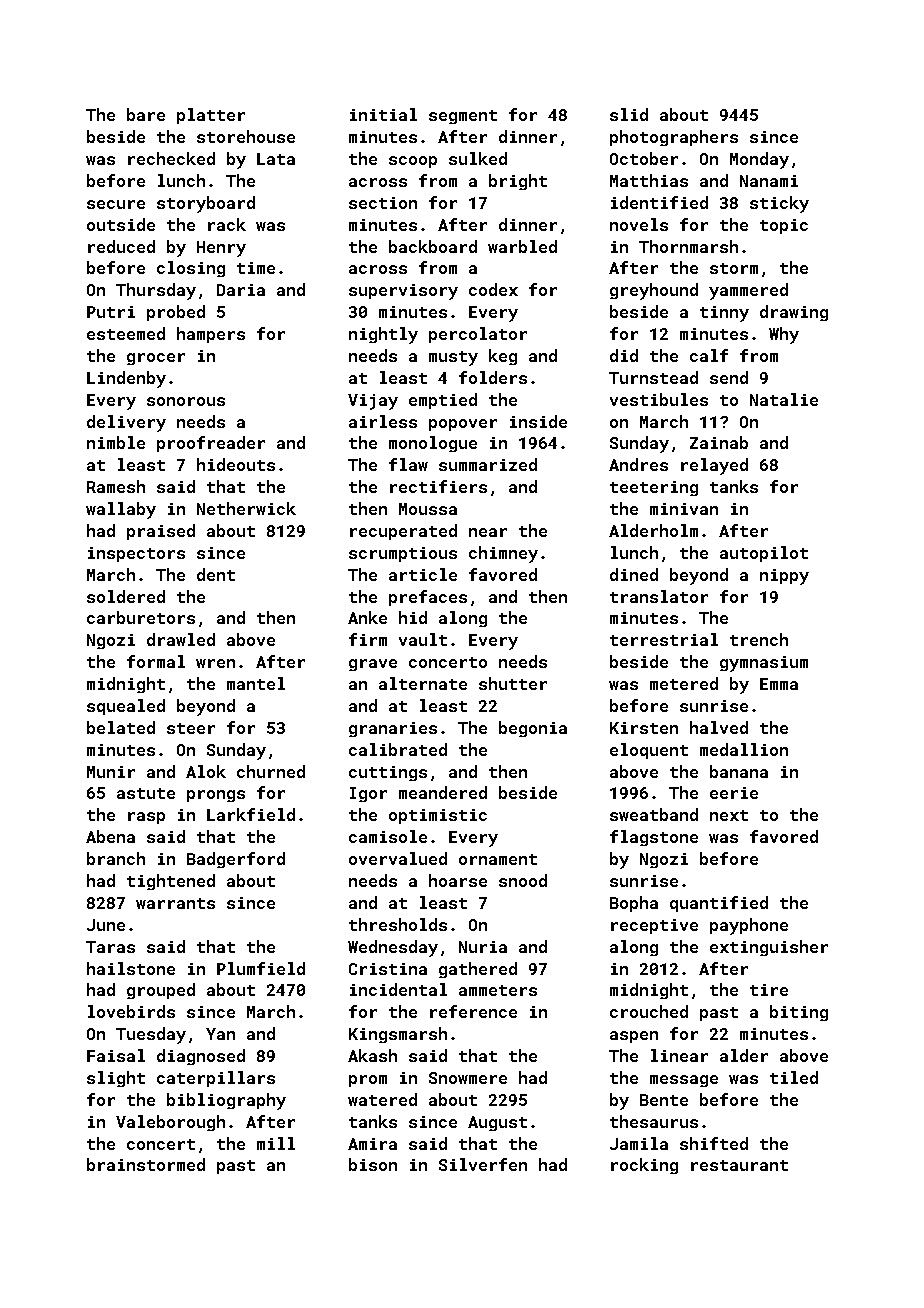 The height and width of the screenshot is (1308, 924). I want to click on Amira, so click(372, 1144).
